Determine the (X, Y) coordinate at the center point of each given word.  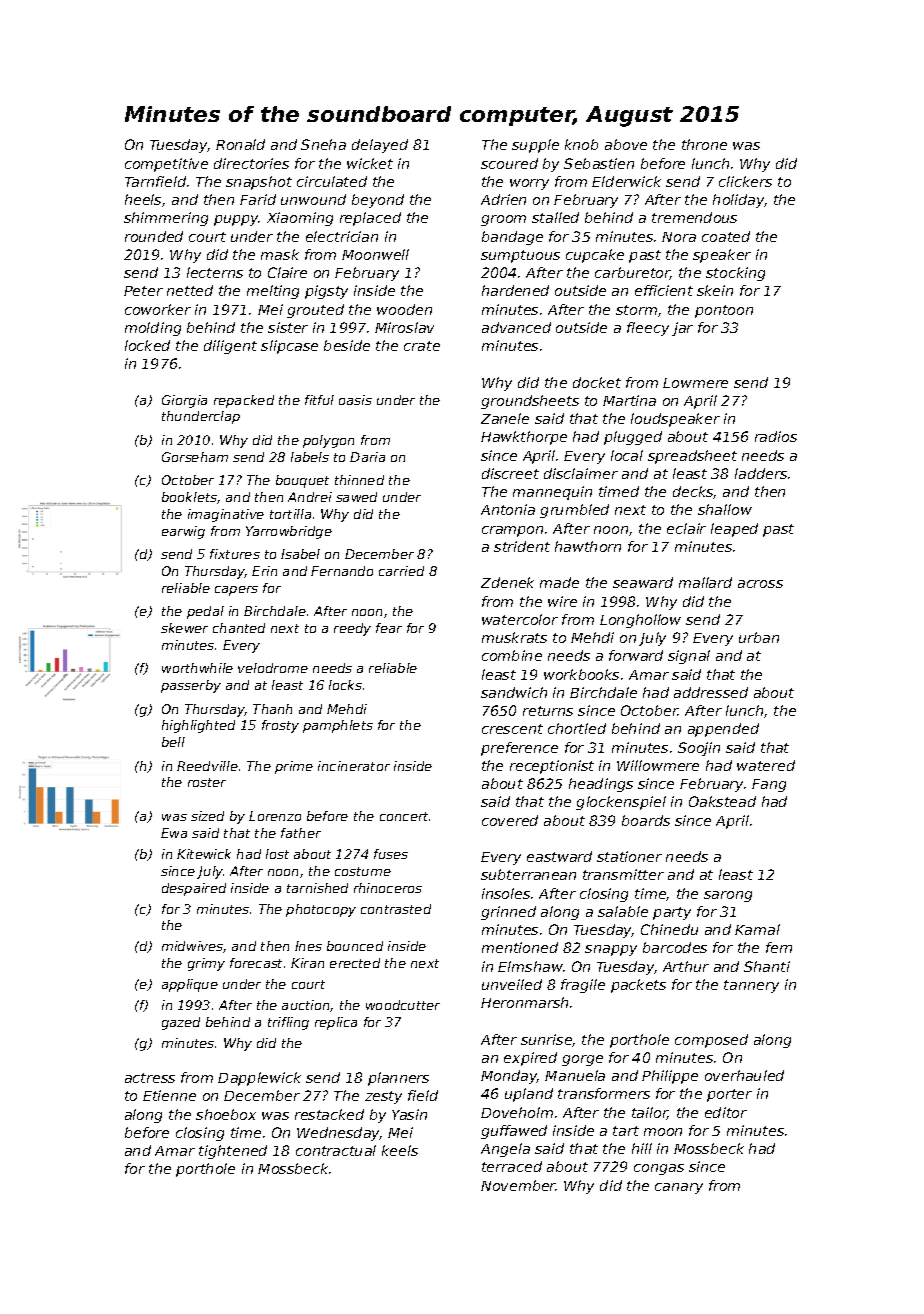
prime (294, 767)
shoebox (226, 1114)
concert (404, 816)
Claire (287, 272)
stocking (735, 274)
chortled (577, 728)
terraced (512, 1166)
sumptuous (520, 256)
